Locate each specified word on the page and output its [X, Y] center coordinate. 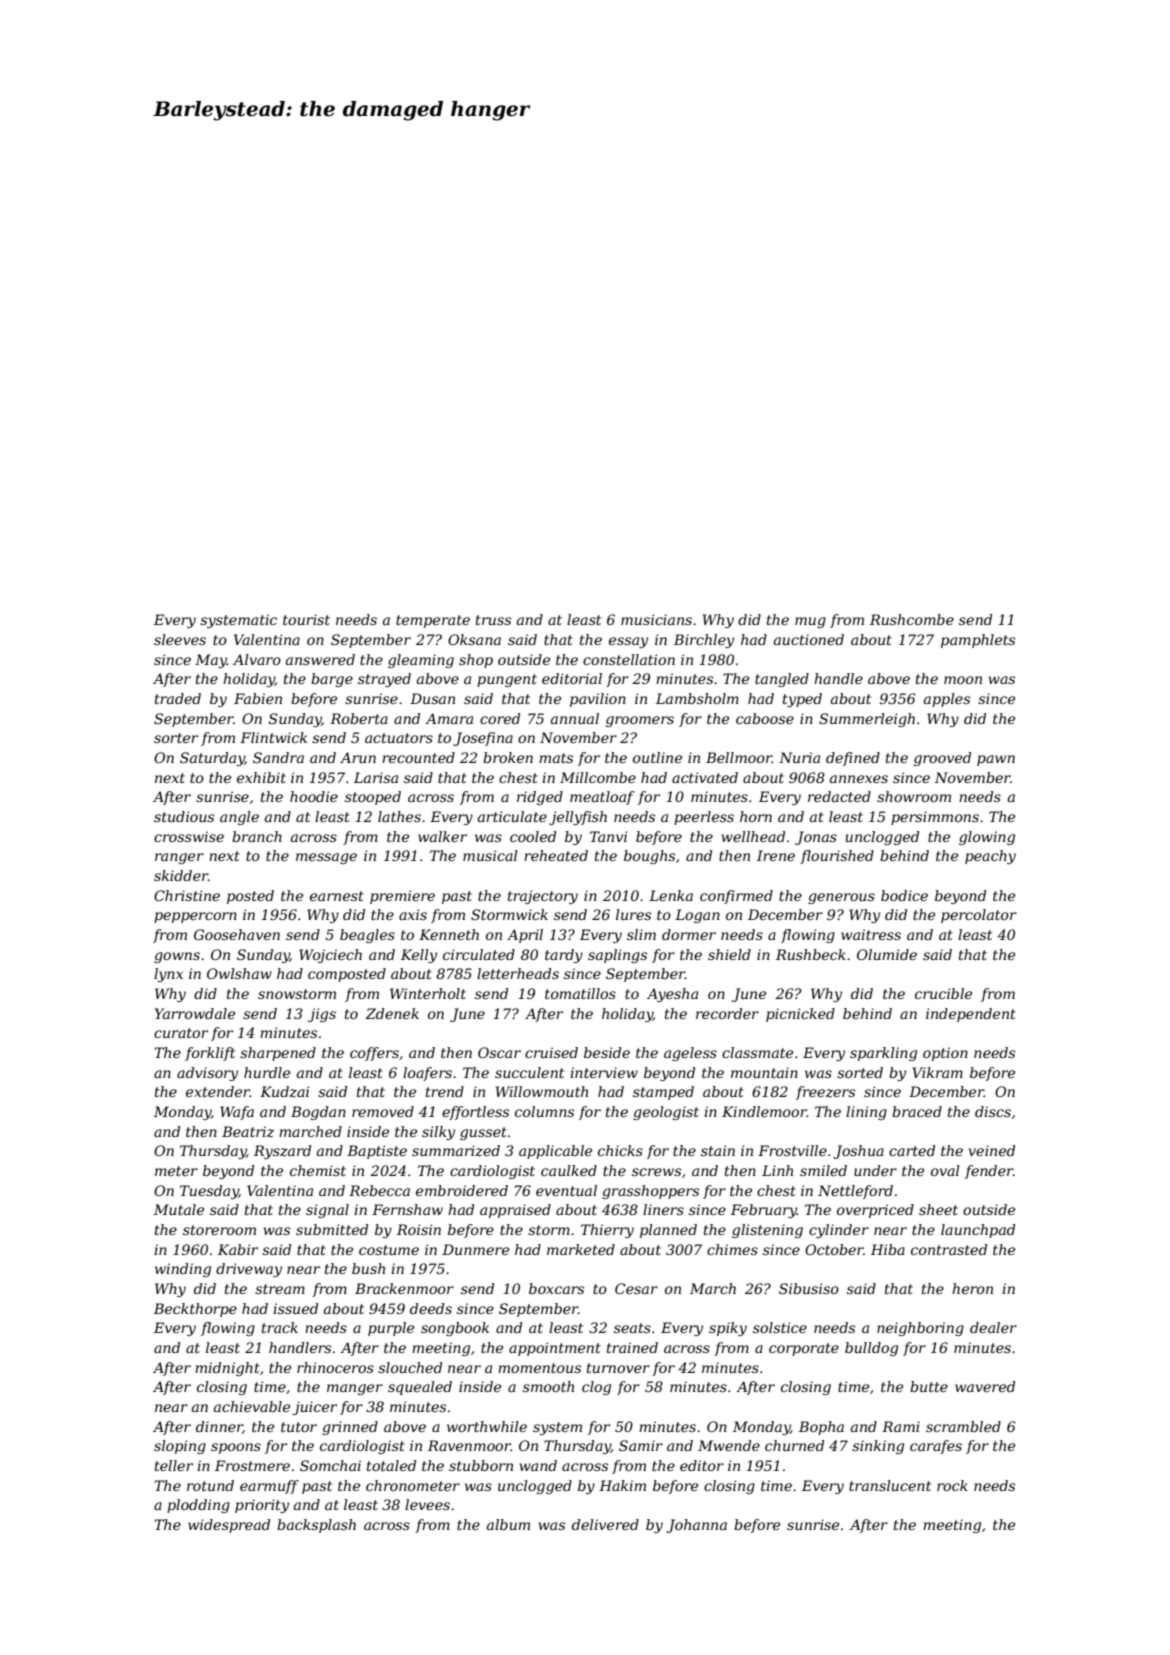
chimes [732, 1249]
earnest [337, 896]
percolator [979, 916]
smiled [823, 1170]
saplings [617, 956]
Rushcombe [912, 619]
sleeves [180, 639]
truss [493, 620]
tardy [564, 956]
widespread [229, 1526]
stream [280, 1289]
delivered [605, 1524]
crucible [943, 993]
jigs [322, 1015]
